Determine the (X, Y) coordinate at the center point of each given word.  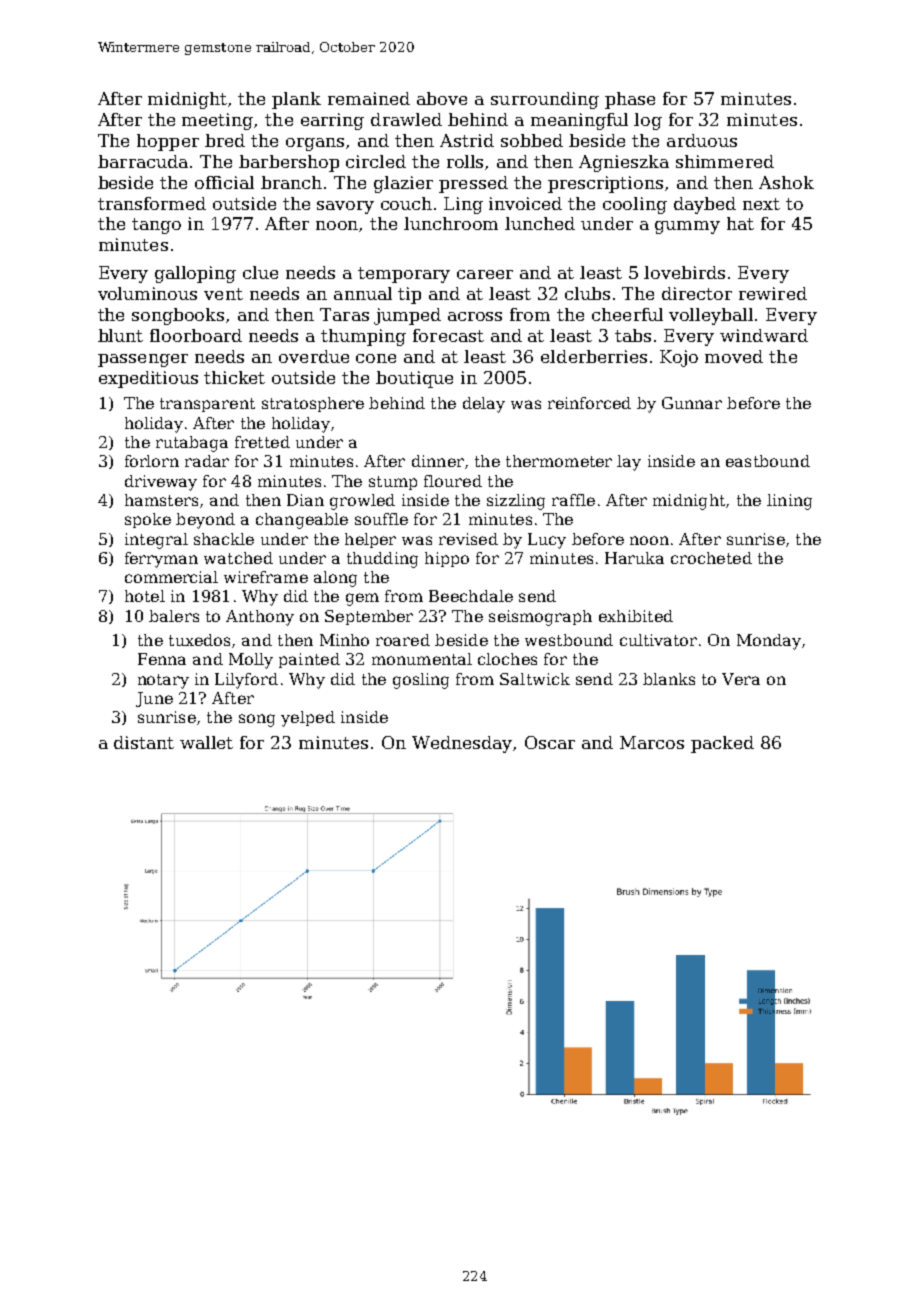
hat (740, 223)
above (442, 98)
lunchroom (451, 223)
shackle (224, 539)
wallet (206, 742)
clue (260, 272)
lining (789, 502)
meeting (217, 121)
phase (630, 100)
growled (362, 502)
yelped (308, 719)
